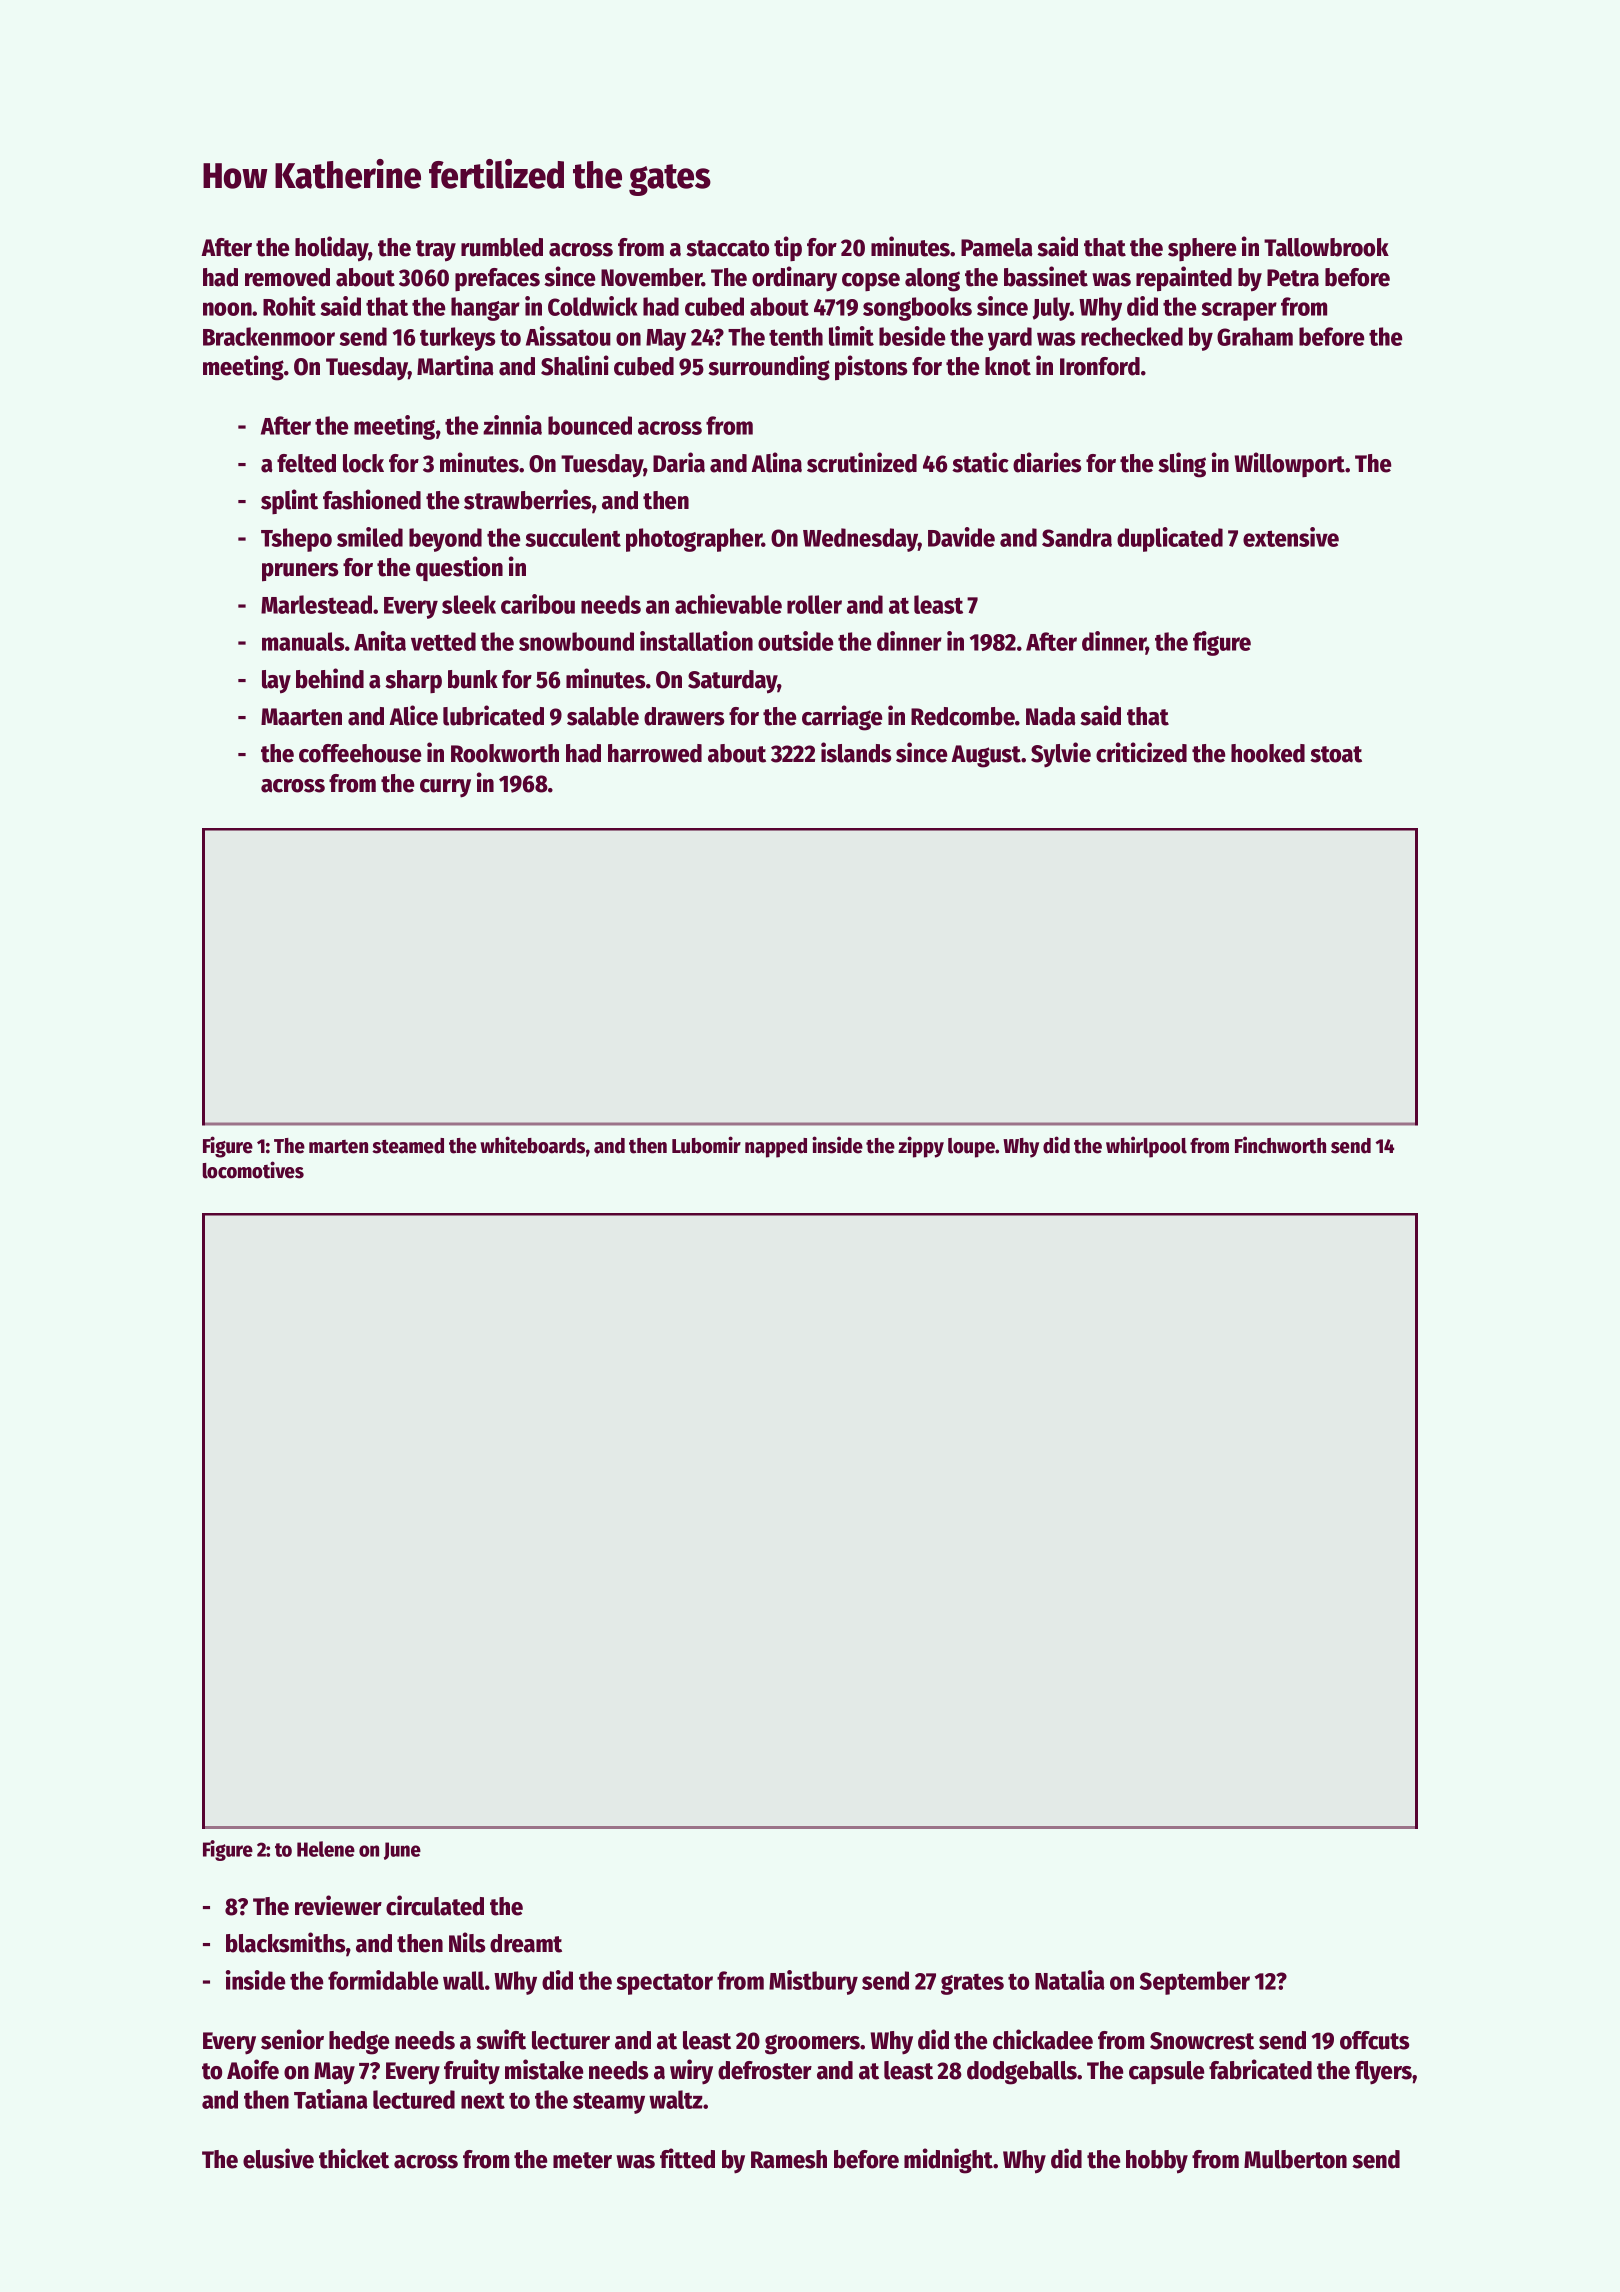  I want to click on Tallowbrook, so click(1326, 247).
